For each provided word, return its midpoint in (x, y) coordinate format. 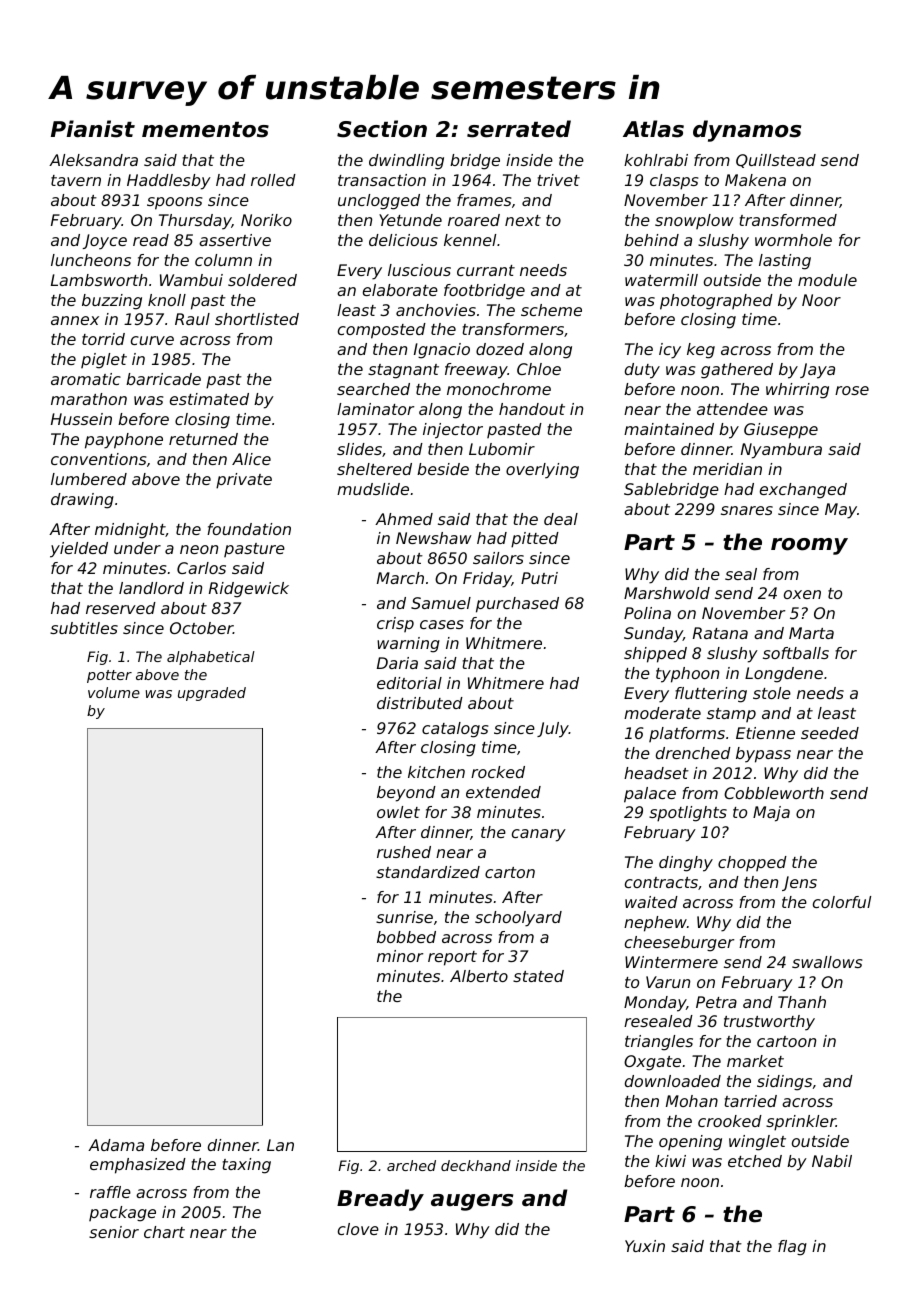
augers (472, 1202)
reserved (121, 608)
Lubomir (502, 449)
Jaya (817, 371)
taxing (247, 1166)
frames (484, 200)
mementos (205, 130)
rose (852, 390)
